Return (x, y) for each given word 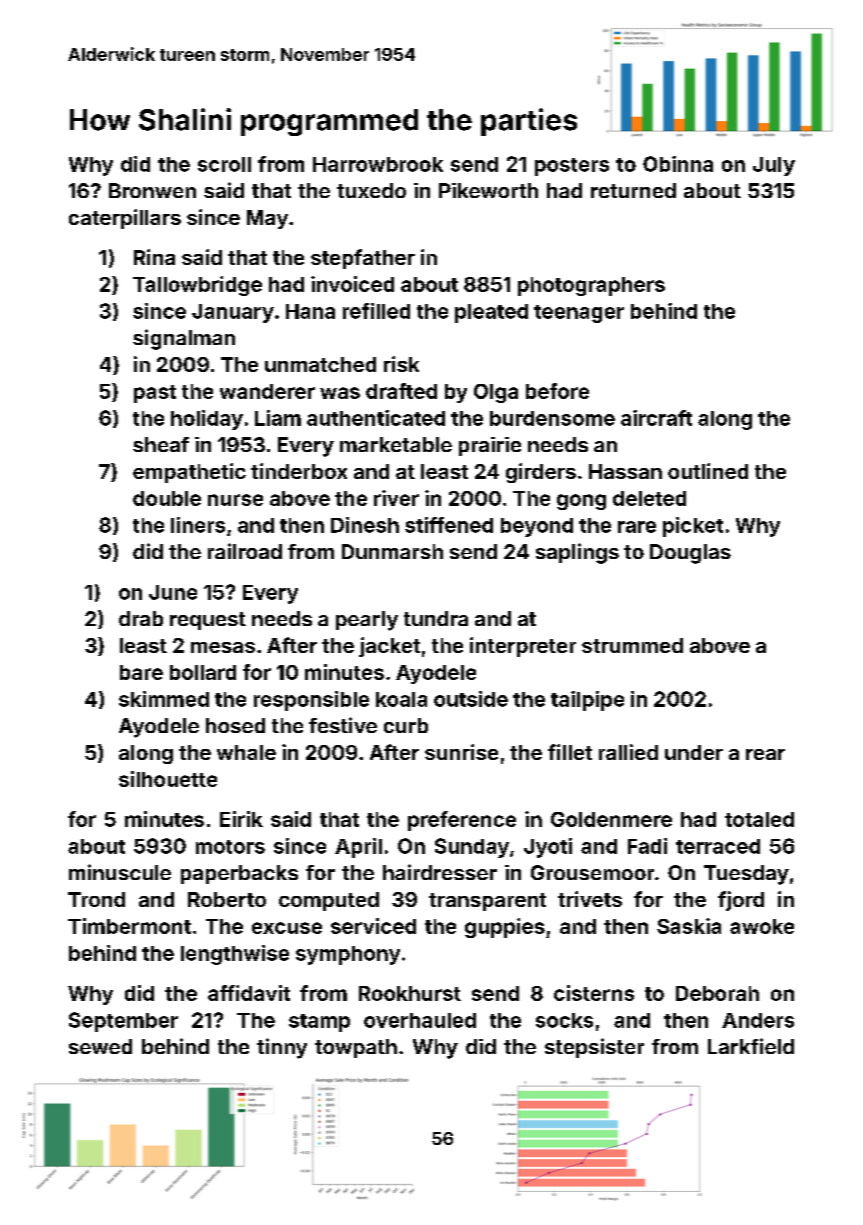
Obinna (678, 164)
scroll (224, 164)
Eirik (241, 819)
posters (572, 167)
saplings (577, 553)
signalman (184, 339)
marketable (396, 444)
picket (693, 527)
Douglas (690, 554)
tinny (282, 1048)
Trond (96, 899)
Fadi (647, 846)
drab (141, 618)
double (167, 498)
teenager (579, 314)
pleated (491, 313)
